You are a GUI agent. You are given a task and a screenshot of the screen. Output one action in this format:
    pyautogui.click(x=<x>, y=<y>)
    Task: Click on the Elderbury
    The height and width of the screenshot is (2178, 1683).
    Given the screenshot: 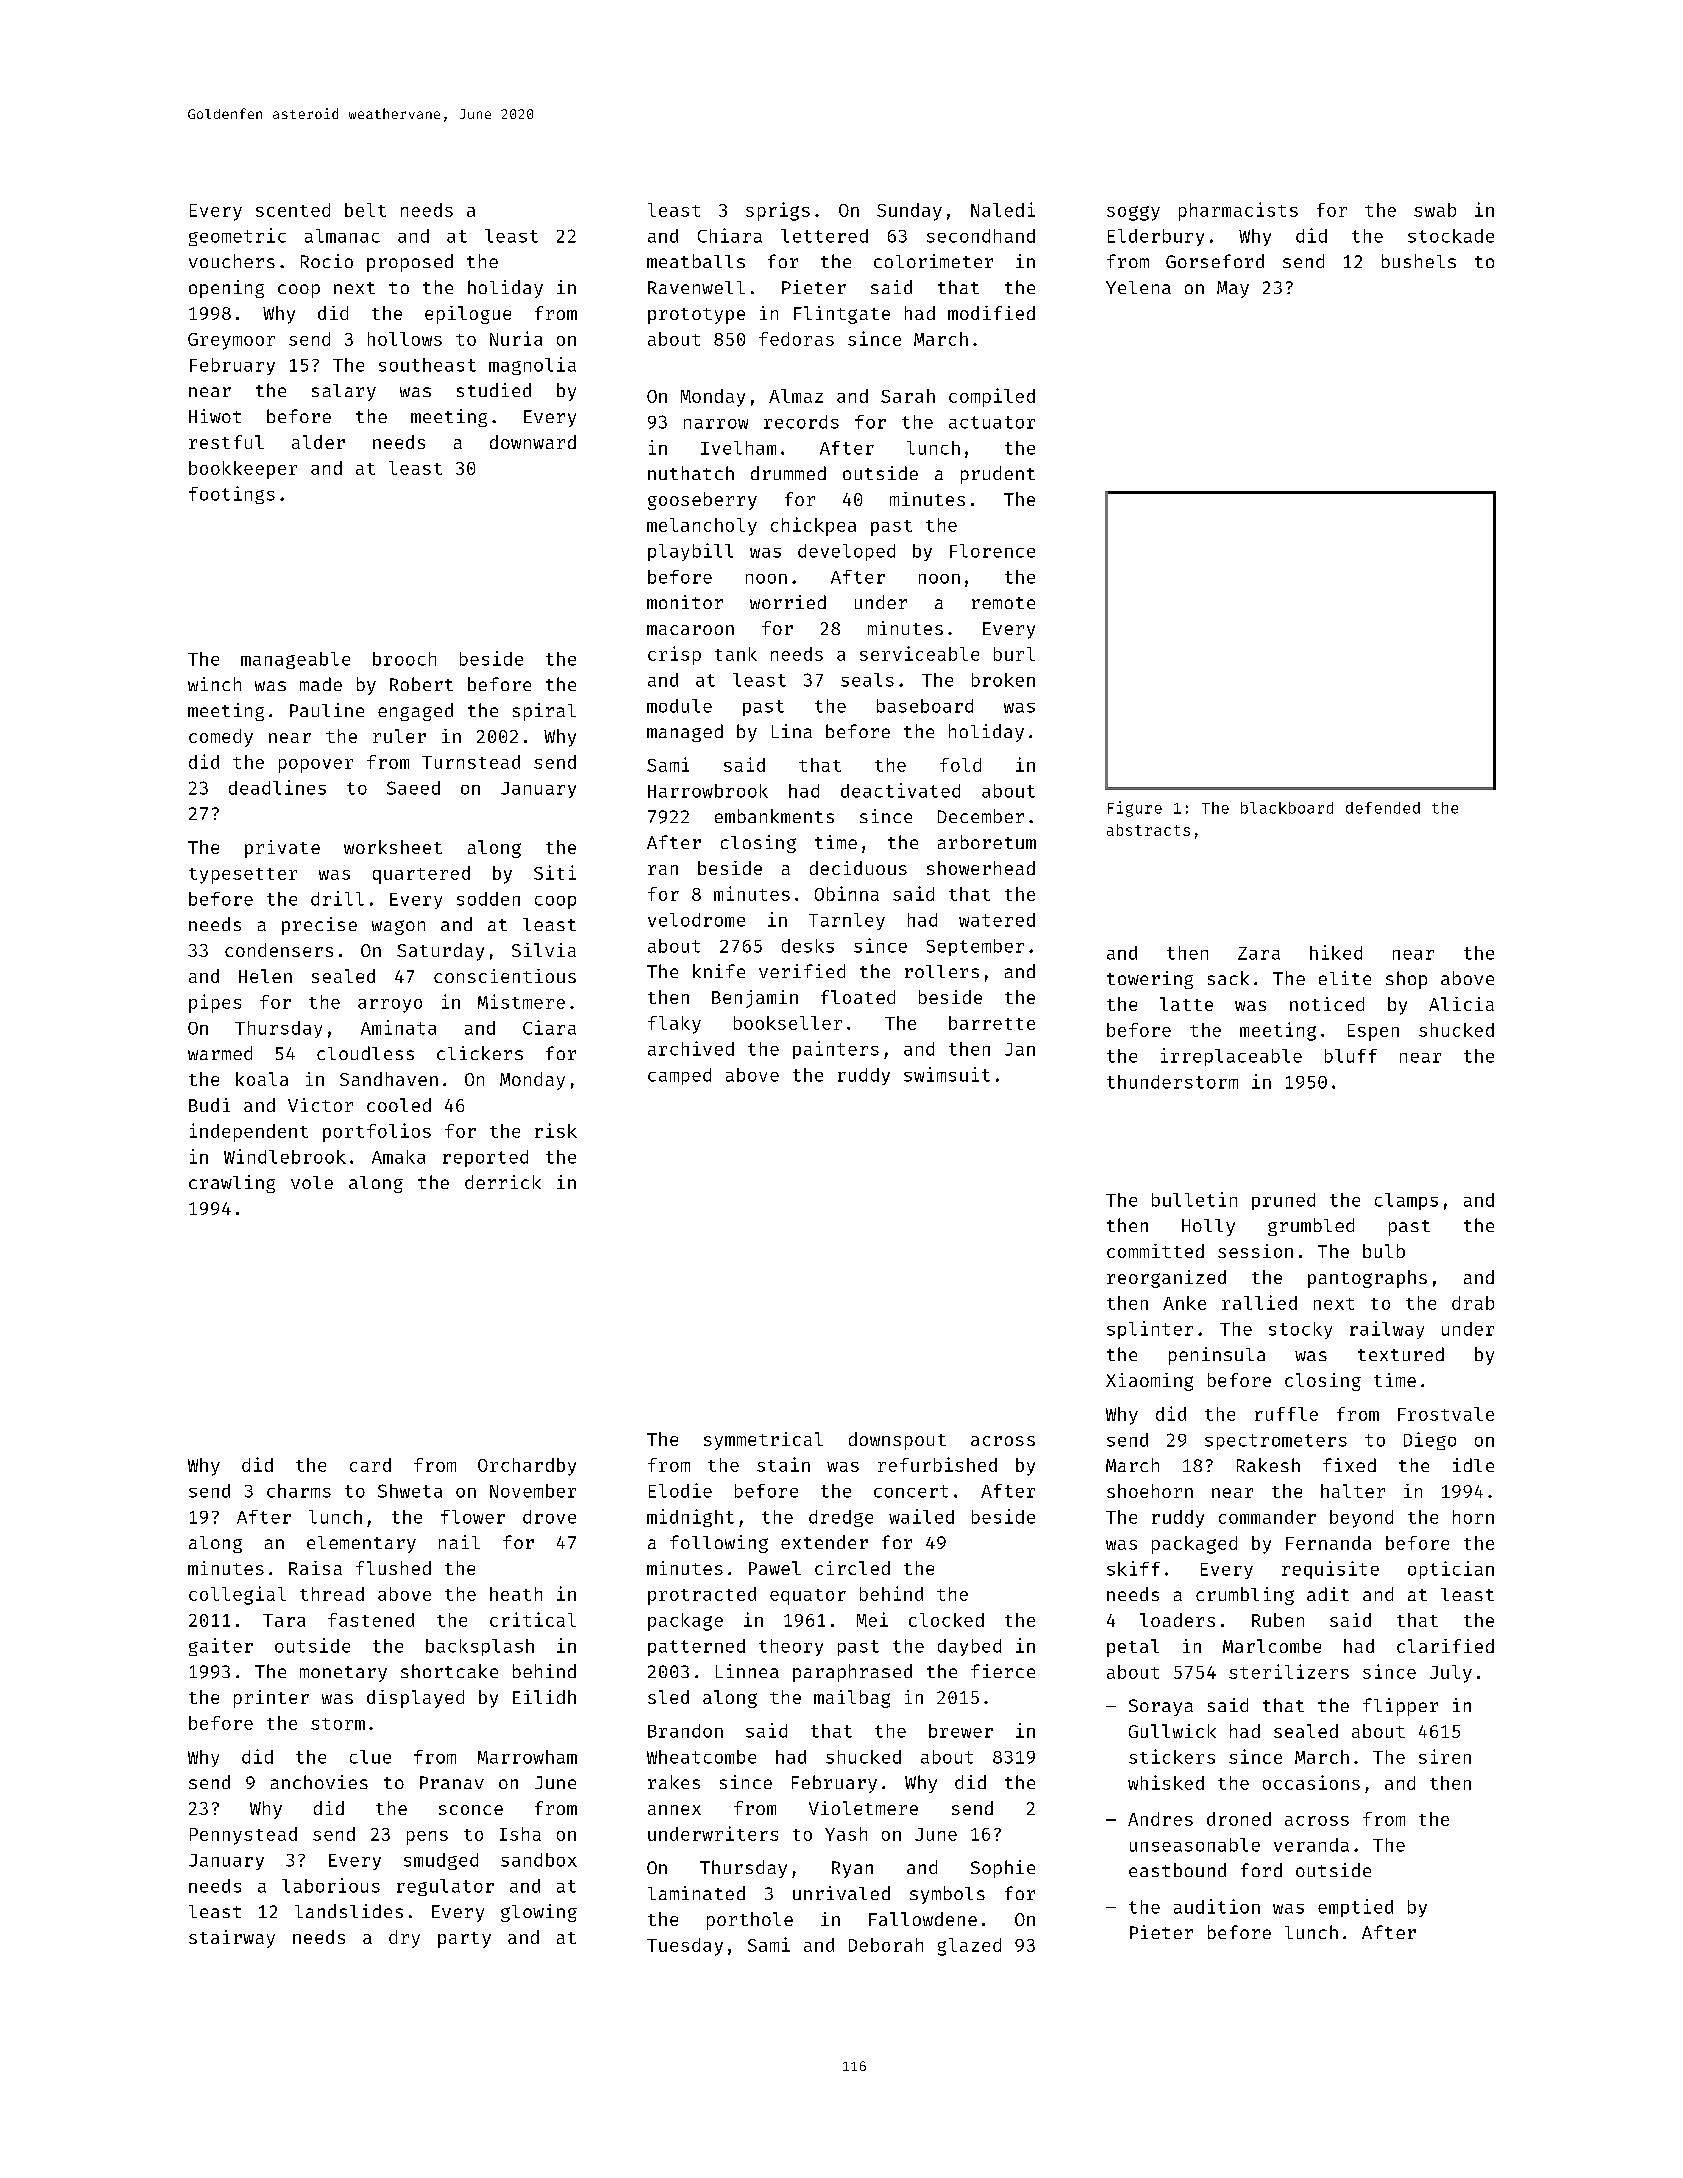 What is the action you would take?
    pyautogui.click(x=1156, y=237)
